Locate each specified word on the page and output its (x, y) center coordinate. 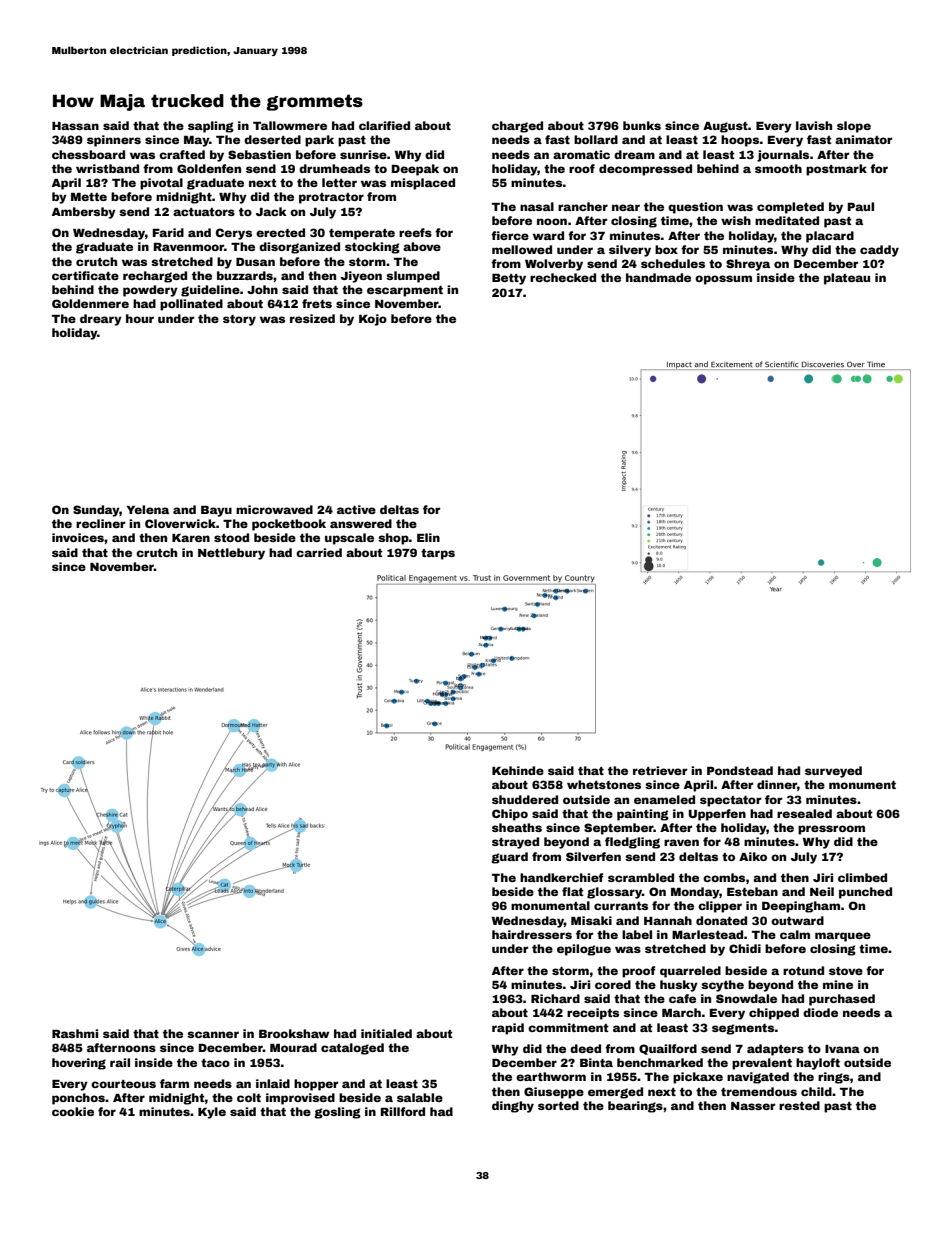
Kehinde (518, 770)
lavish (814, 125)
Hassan (75, 126)
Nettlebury (231, 554)
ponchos (78, 1099)
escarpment (405, 291)
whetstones (604, 784)
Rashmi (75, 1033)
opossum (723, 280)
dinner (777, 784)
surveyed (833, 772)
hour (140, 318)
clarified (384, 125)
